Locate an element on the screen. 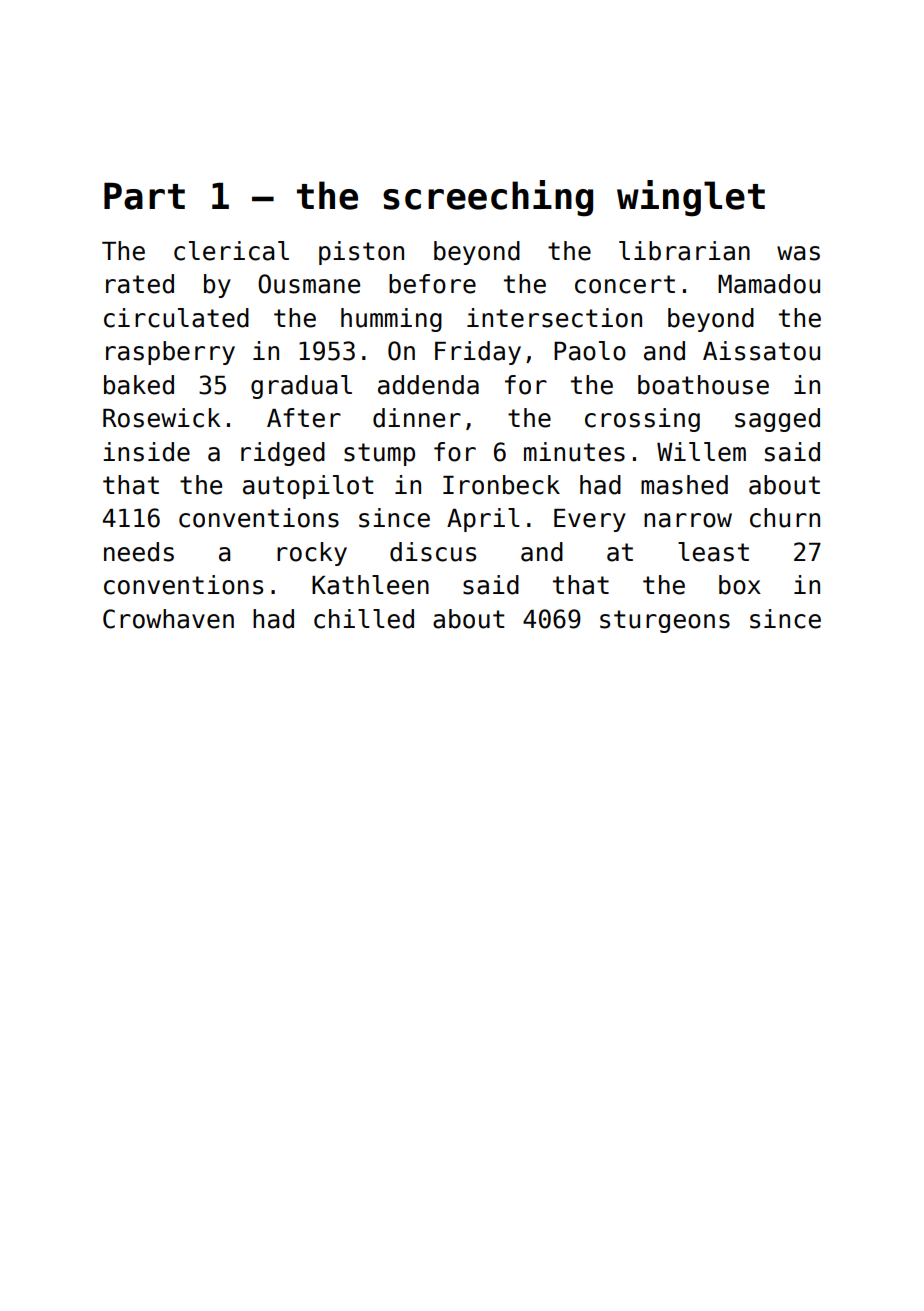  Ironbeck is located at coordinates (501, 485).
